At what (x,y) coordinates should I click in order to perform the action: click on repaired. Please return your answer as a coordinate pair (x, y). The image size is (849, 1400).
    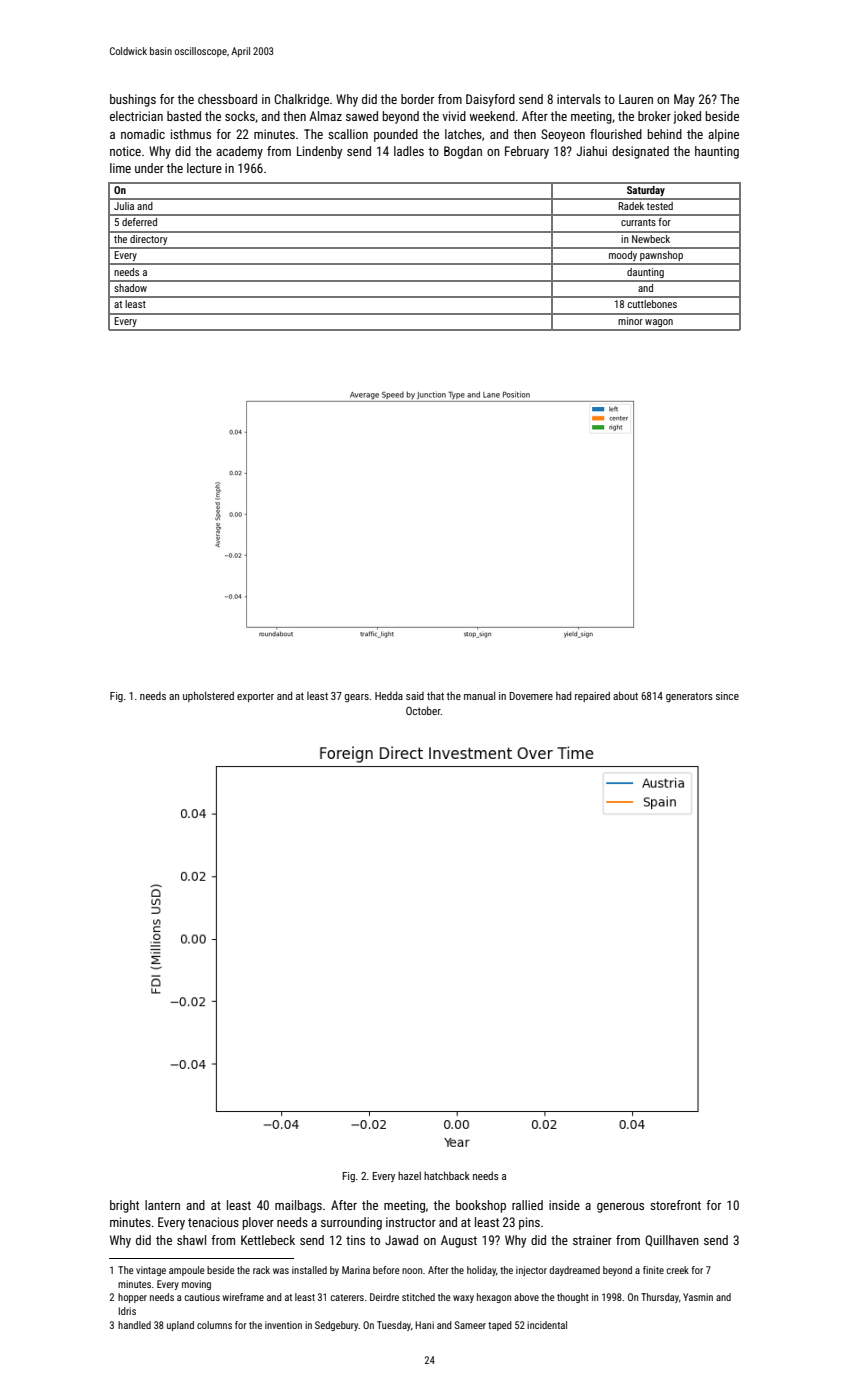
    Looking at the image, I should click on (592, 696).
